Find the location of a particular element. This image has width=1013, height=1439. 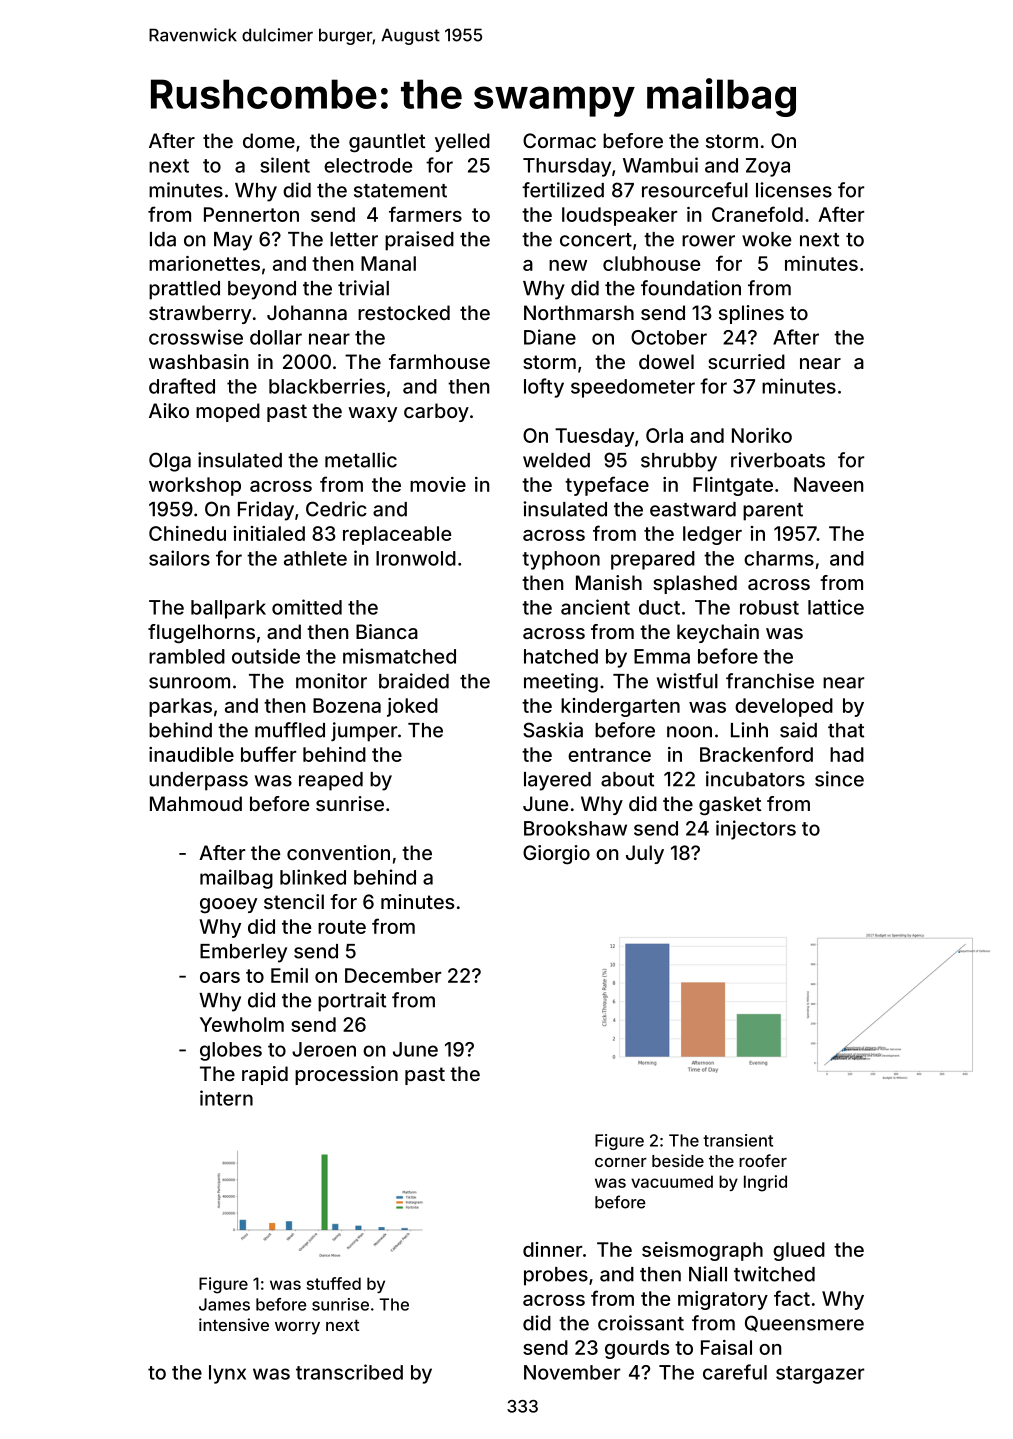

outside is located at coordinates (266, 656).
